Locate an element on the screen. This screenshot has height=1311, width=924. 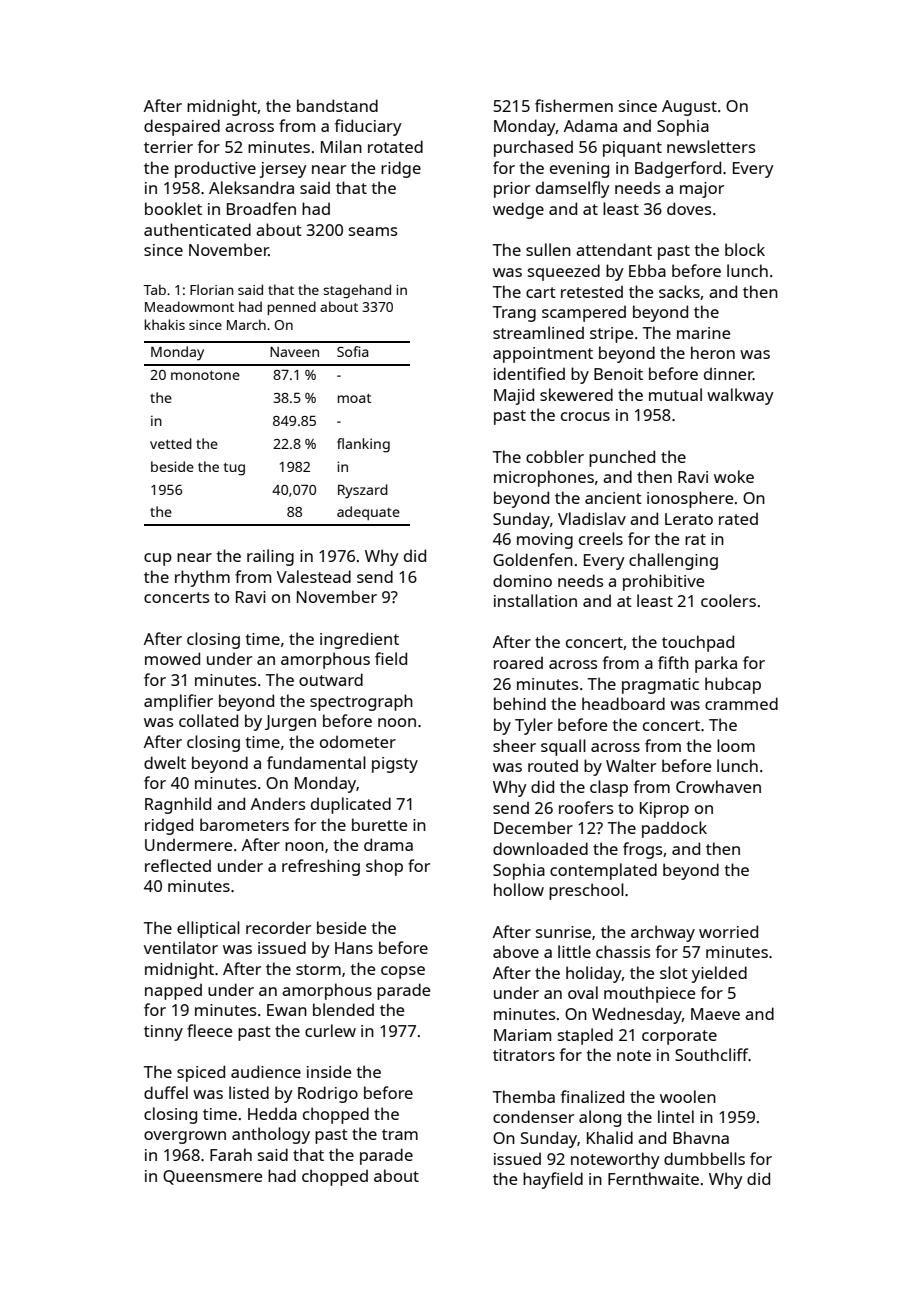
Ryszard is located at coordinates (363, 491).
